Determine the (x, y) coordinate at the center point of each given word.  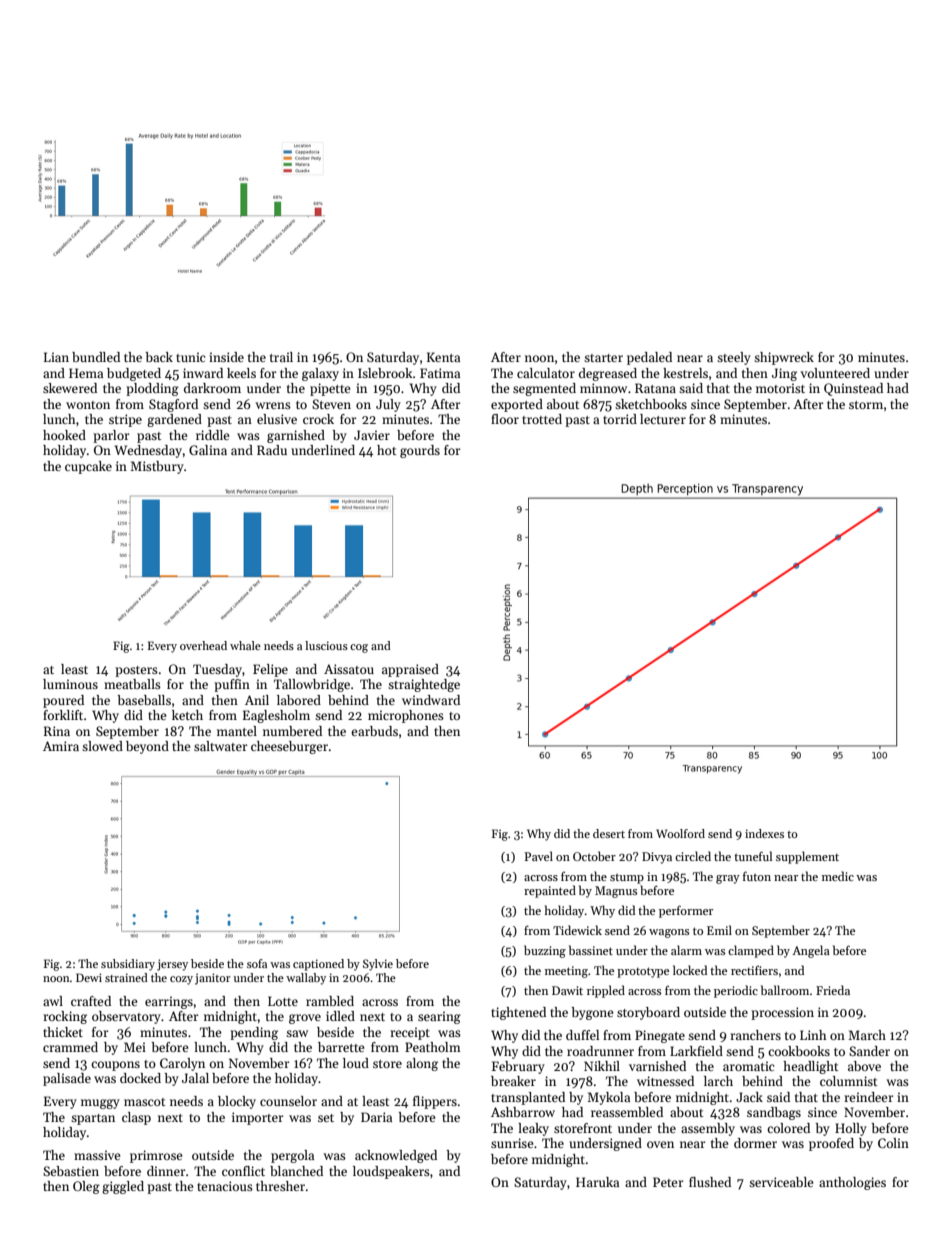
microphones (406, 716)
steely (734, 358)
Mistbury (157, 467)
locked (690, 970)
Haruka (597, 1182)
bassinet (591, 950)
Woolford (680, 833)
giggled (123, 1187)
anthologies (852, 1183)
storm (866, 405)
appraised (410, 670)
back (159, 357)
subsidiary (128, 965)
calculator (546, 373)
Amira (61, 746)
